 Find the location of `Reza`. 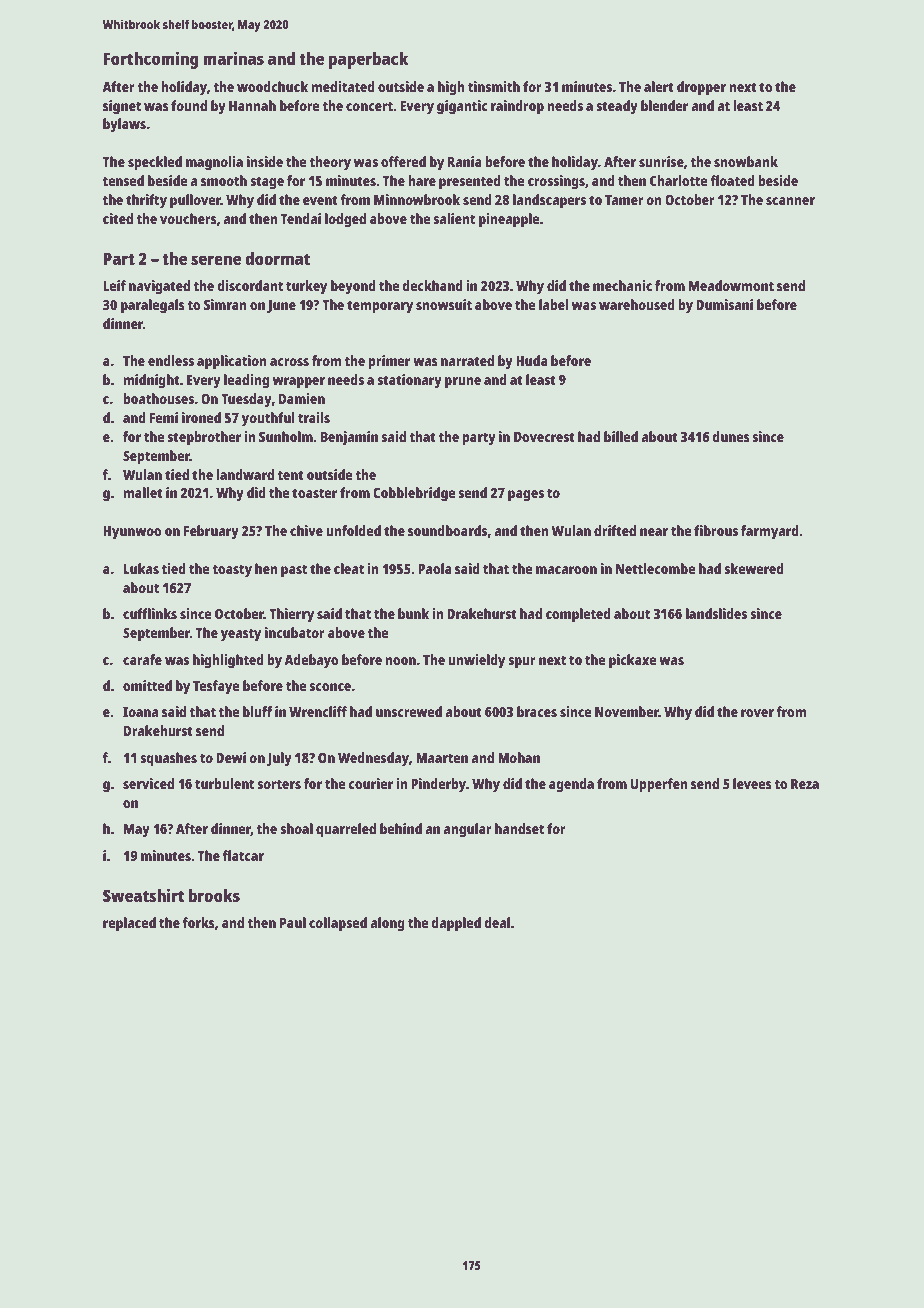

Reza is located at coordinates (805, 784).
